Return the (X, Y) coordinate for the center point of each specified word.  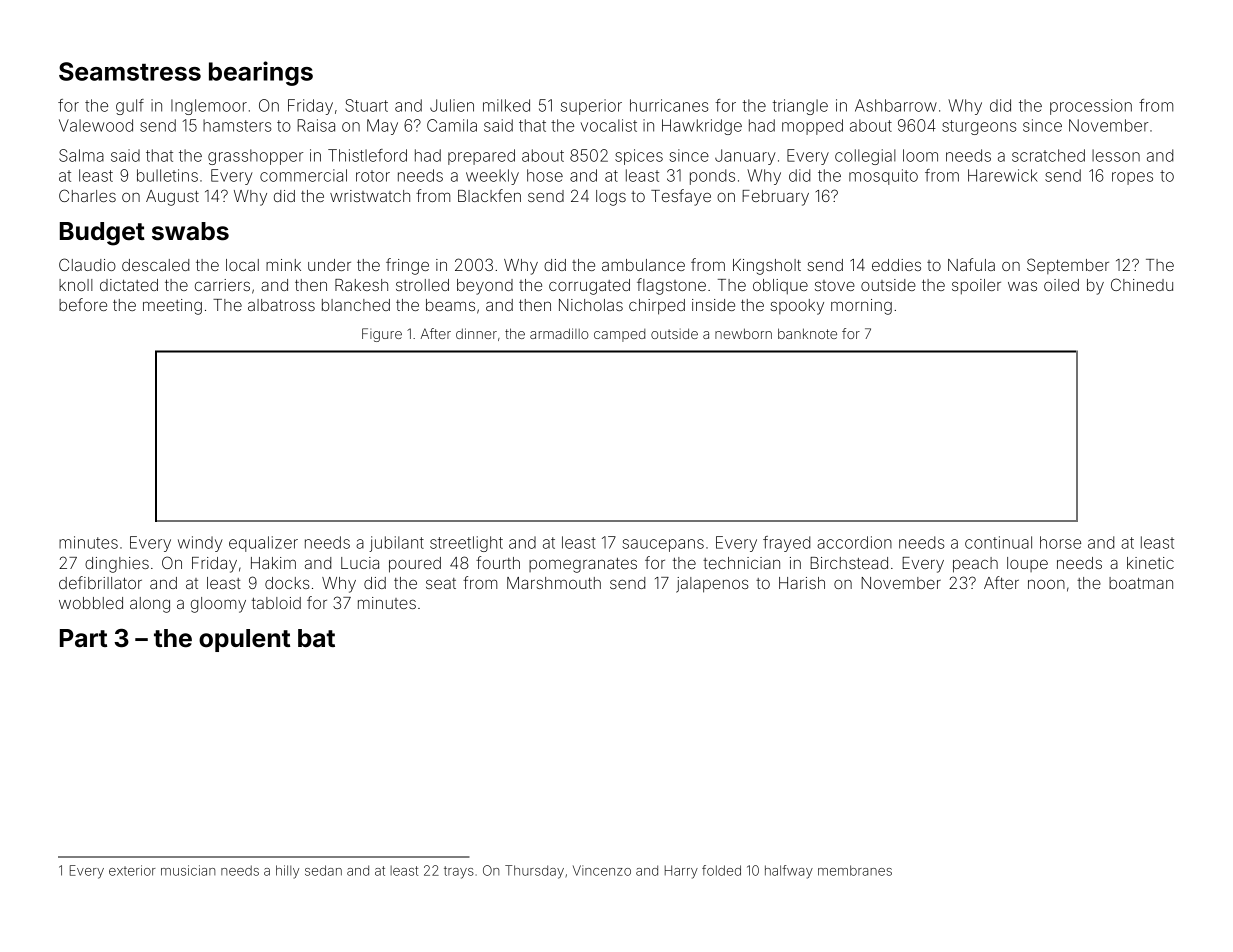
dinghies (117, 565)
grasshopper (255, 157)
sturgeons (979, 127)
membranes (855, 870)
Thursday (534, 872)
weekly (492, 177)
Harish (802, 583)
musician (188, 870)
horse (1060, 542)
